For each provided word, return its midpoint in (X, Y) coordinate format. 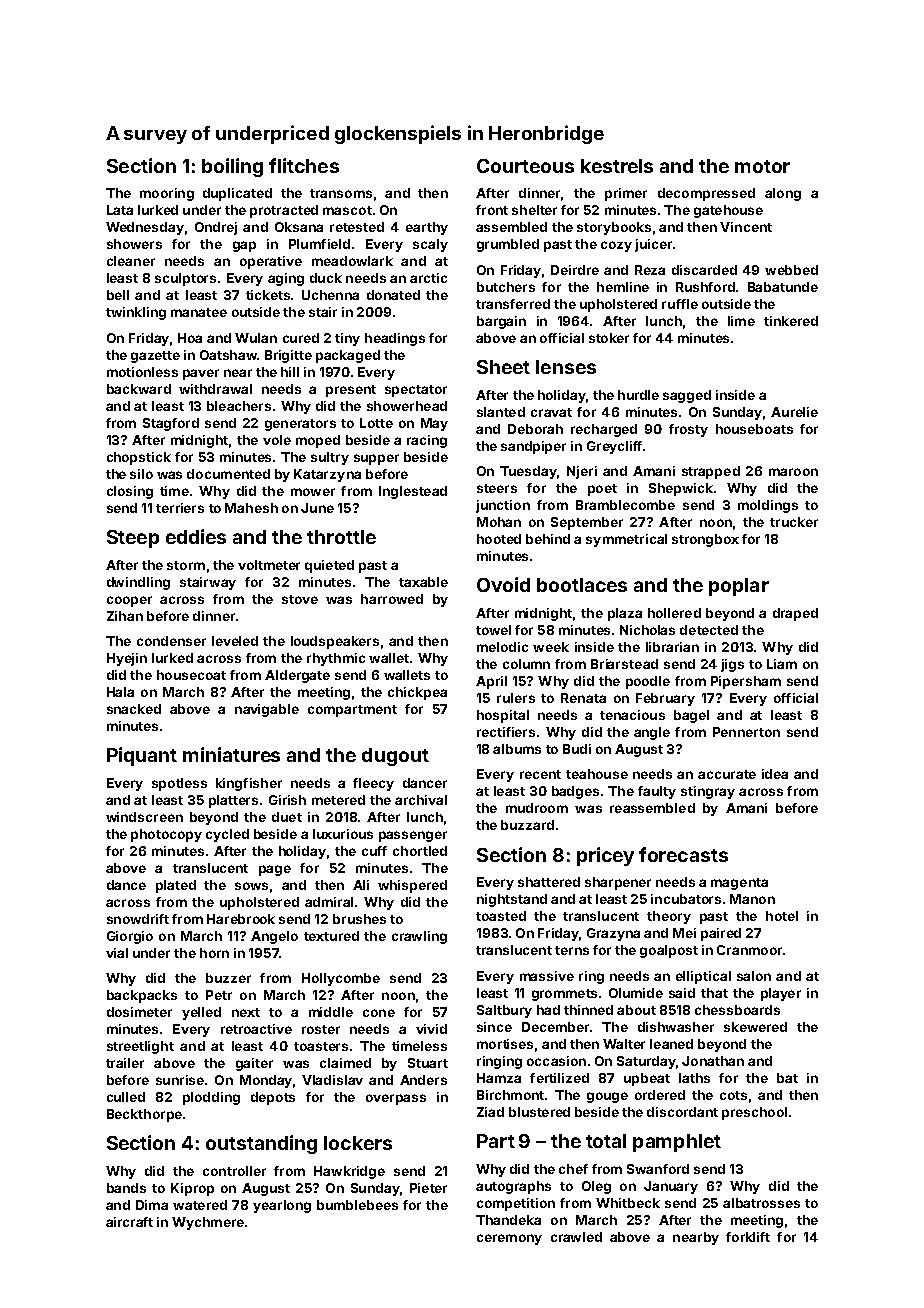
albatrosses (761, 1203)
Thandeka (508, 1220)
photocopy (166, 835)
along (783, 194)
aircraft (129, 1222)
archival (421, 800)
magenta (739, 884)
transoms (341, 193)
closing (130, 492)
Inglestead (413, 492)
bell (118, 295)
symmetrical (626, 540)
